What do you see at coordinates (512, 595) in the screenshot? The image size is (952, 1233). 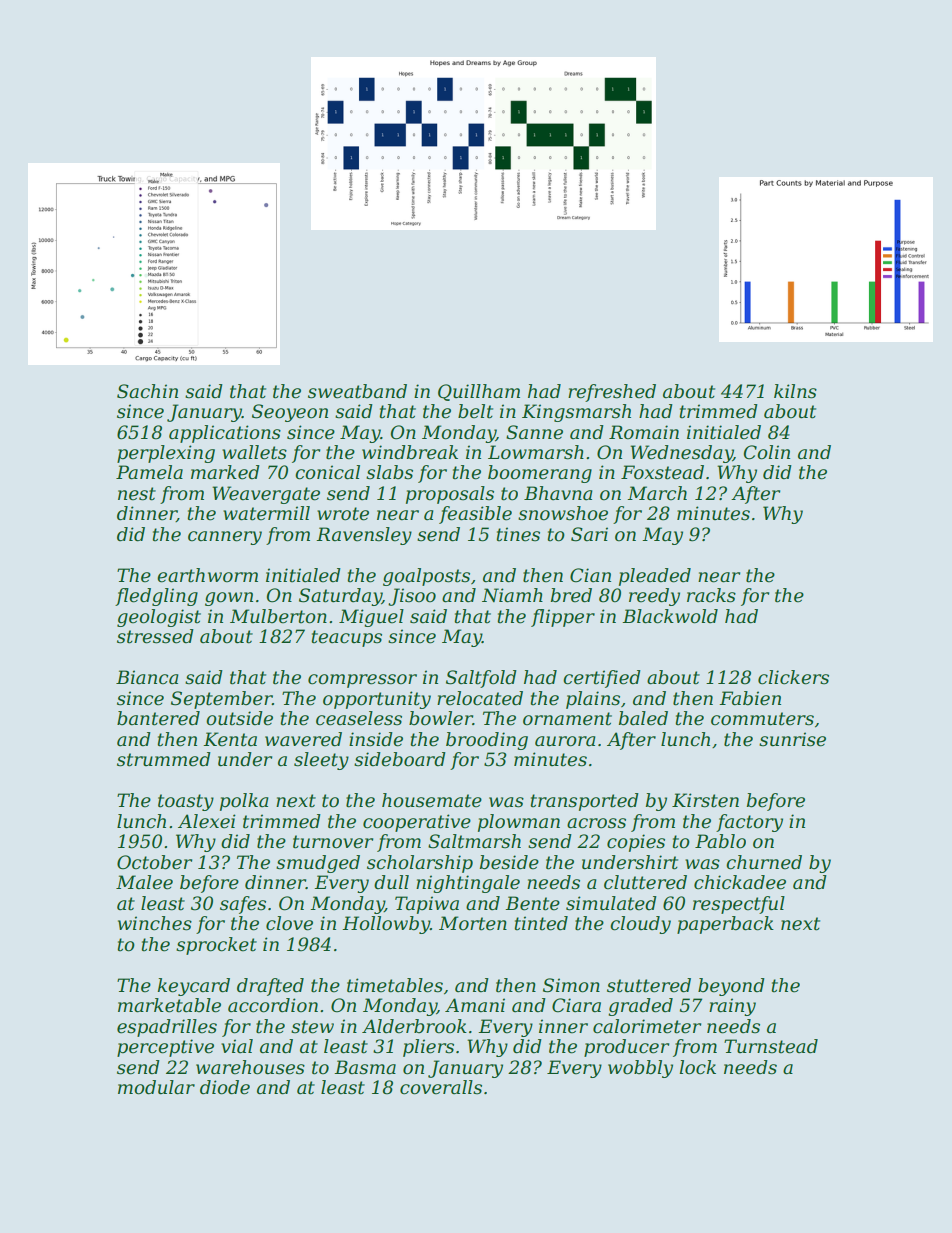 I see `Niamh` at bounding box center [512, 595].
